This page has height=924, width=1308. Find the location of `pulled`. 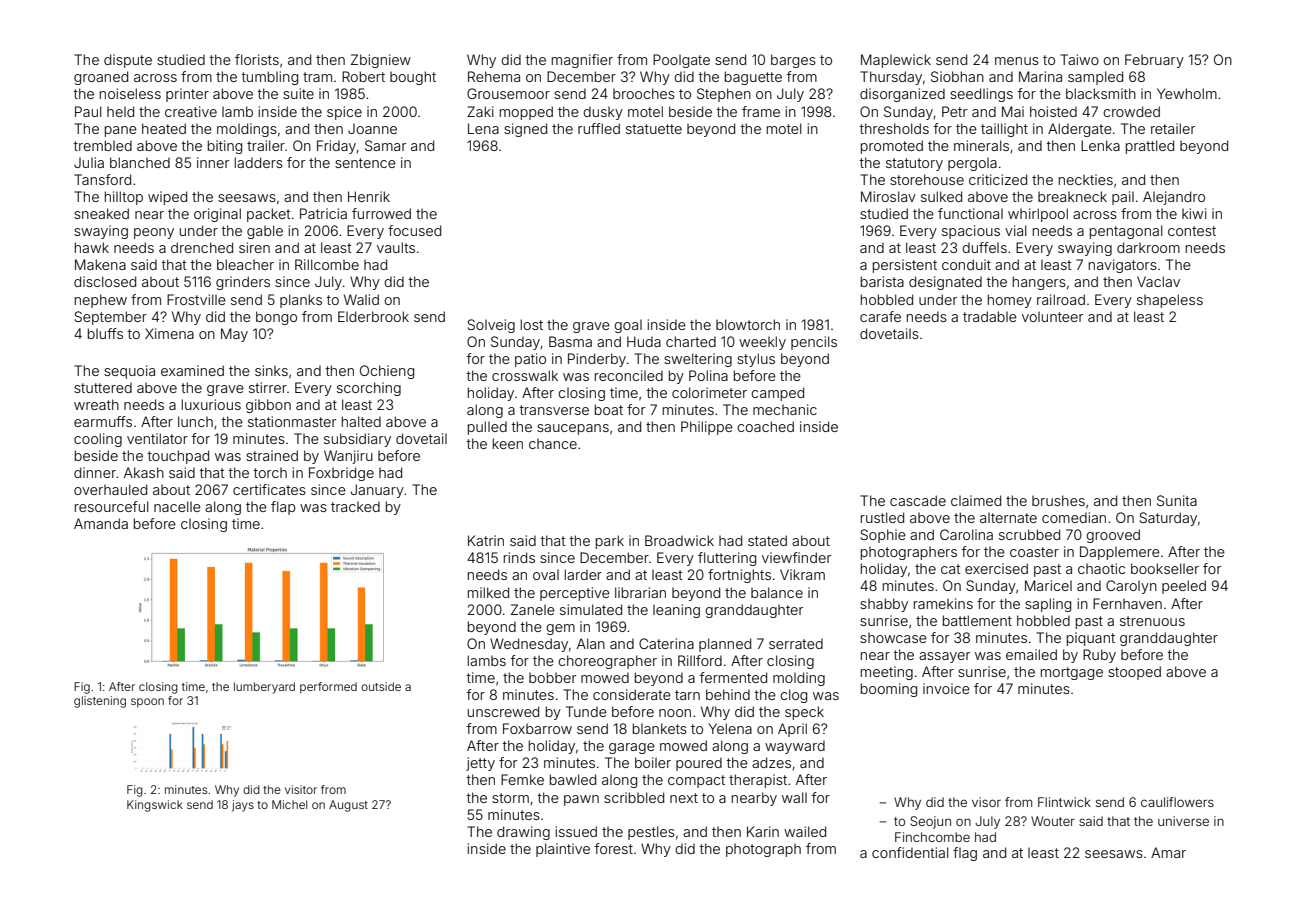

pulled is located at coordinates (487, 428).
